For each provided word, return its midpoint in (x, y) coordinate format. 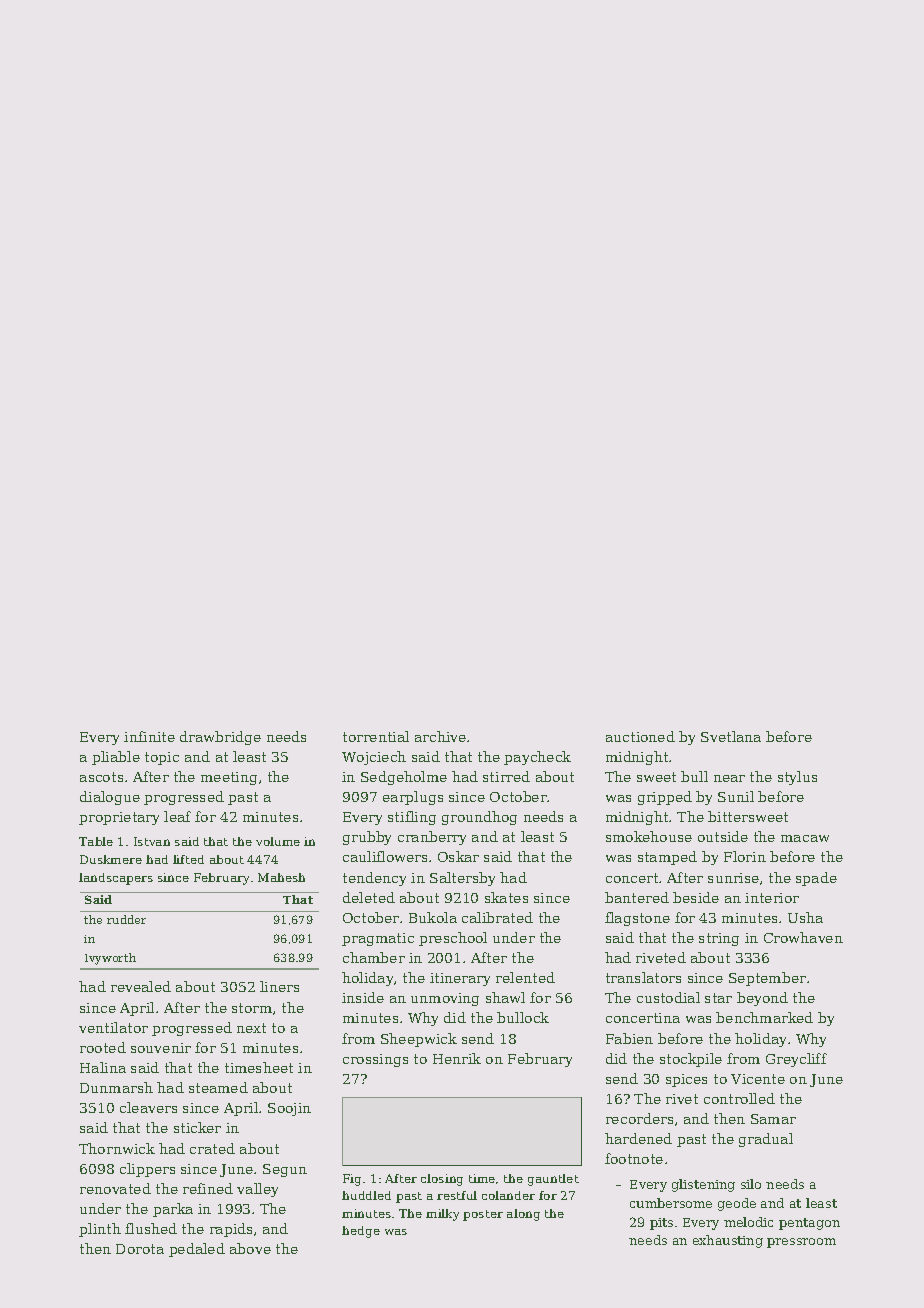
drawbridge (220, 738)
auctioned (640, 736)
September (767, 979)
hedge (361, 1232)
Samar (773, 1119)
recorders (639, 1118)
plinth (100, 1230)
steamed (218, 1087)
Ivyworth (110, 959)
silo (751, 1184)
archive (440, 736)
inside (363, 997)
